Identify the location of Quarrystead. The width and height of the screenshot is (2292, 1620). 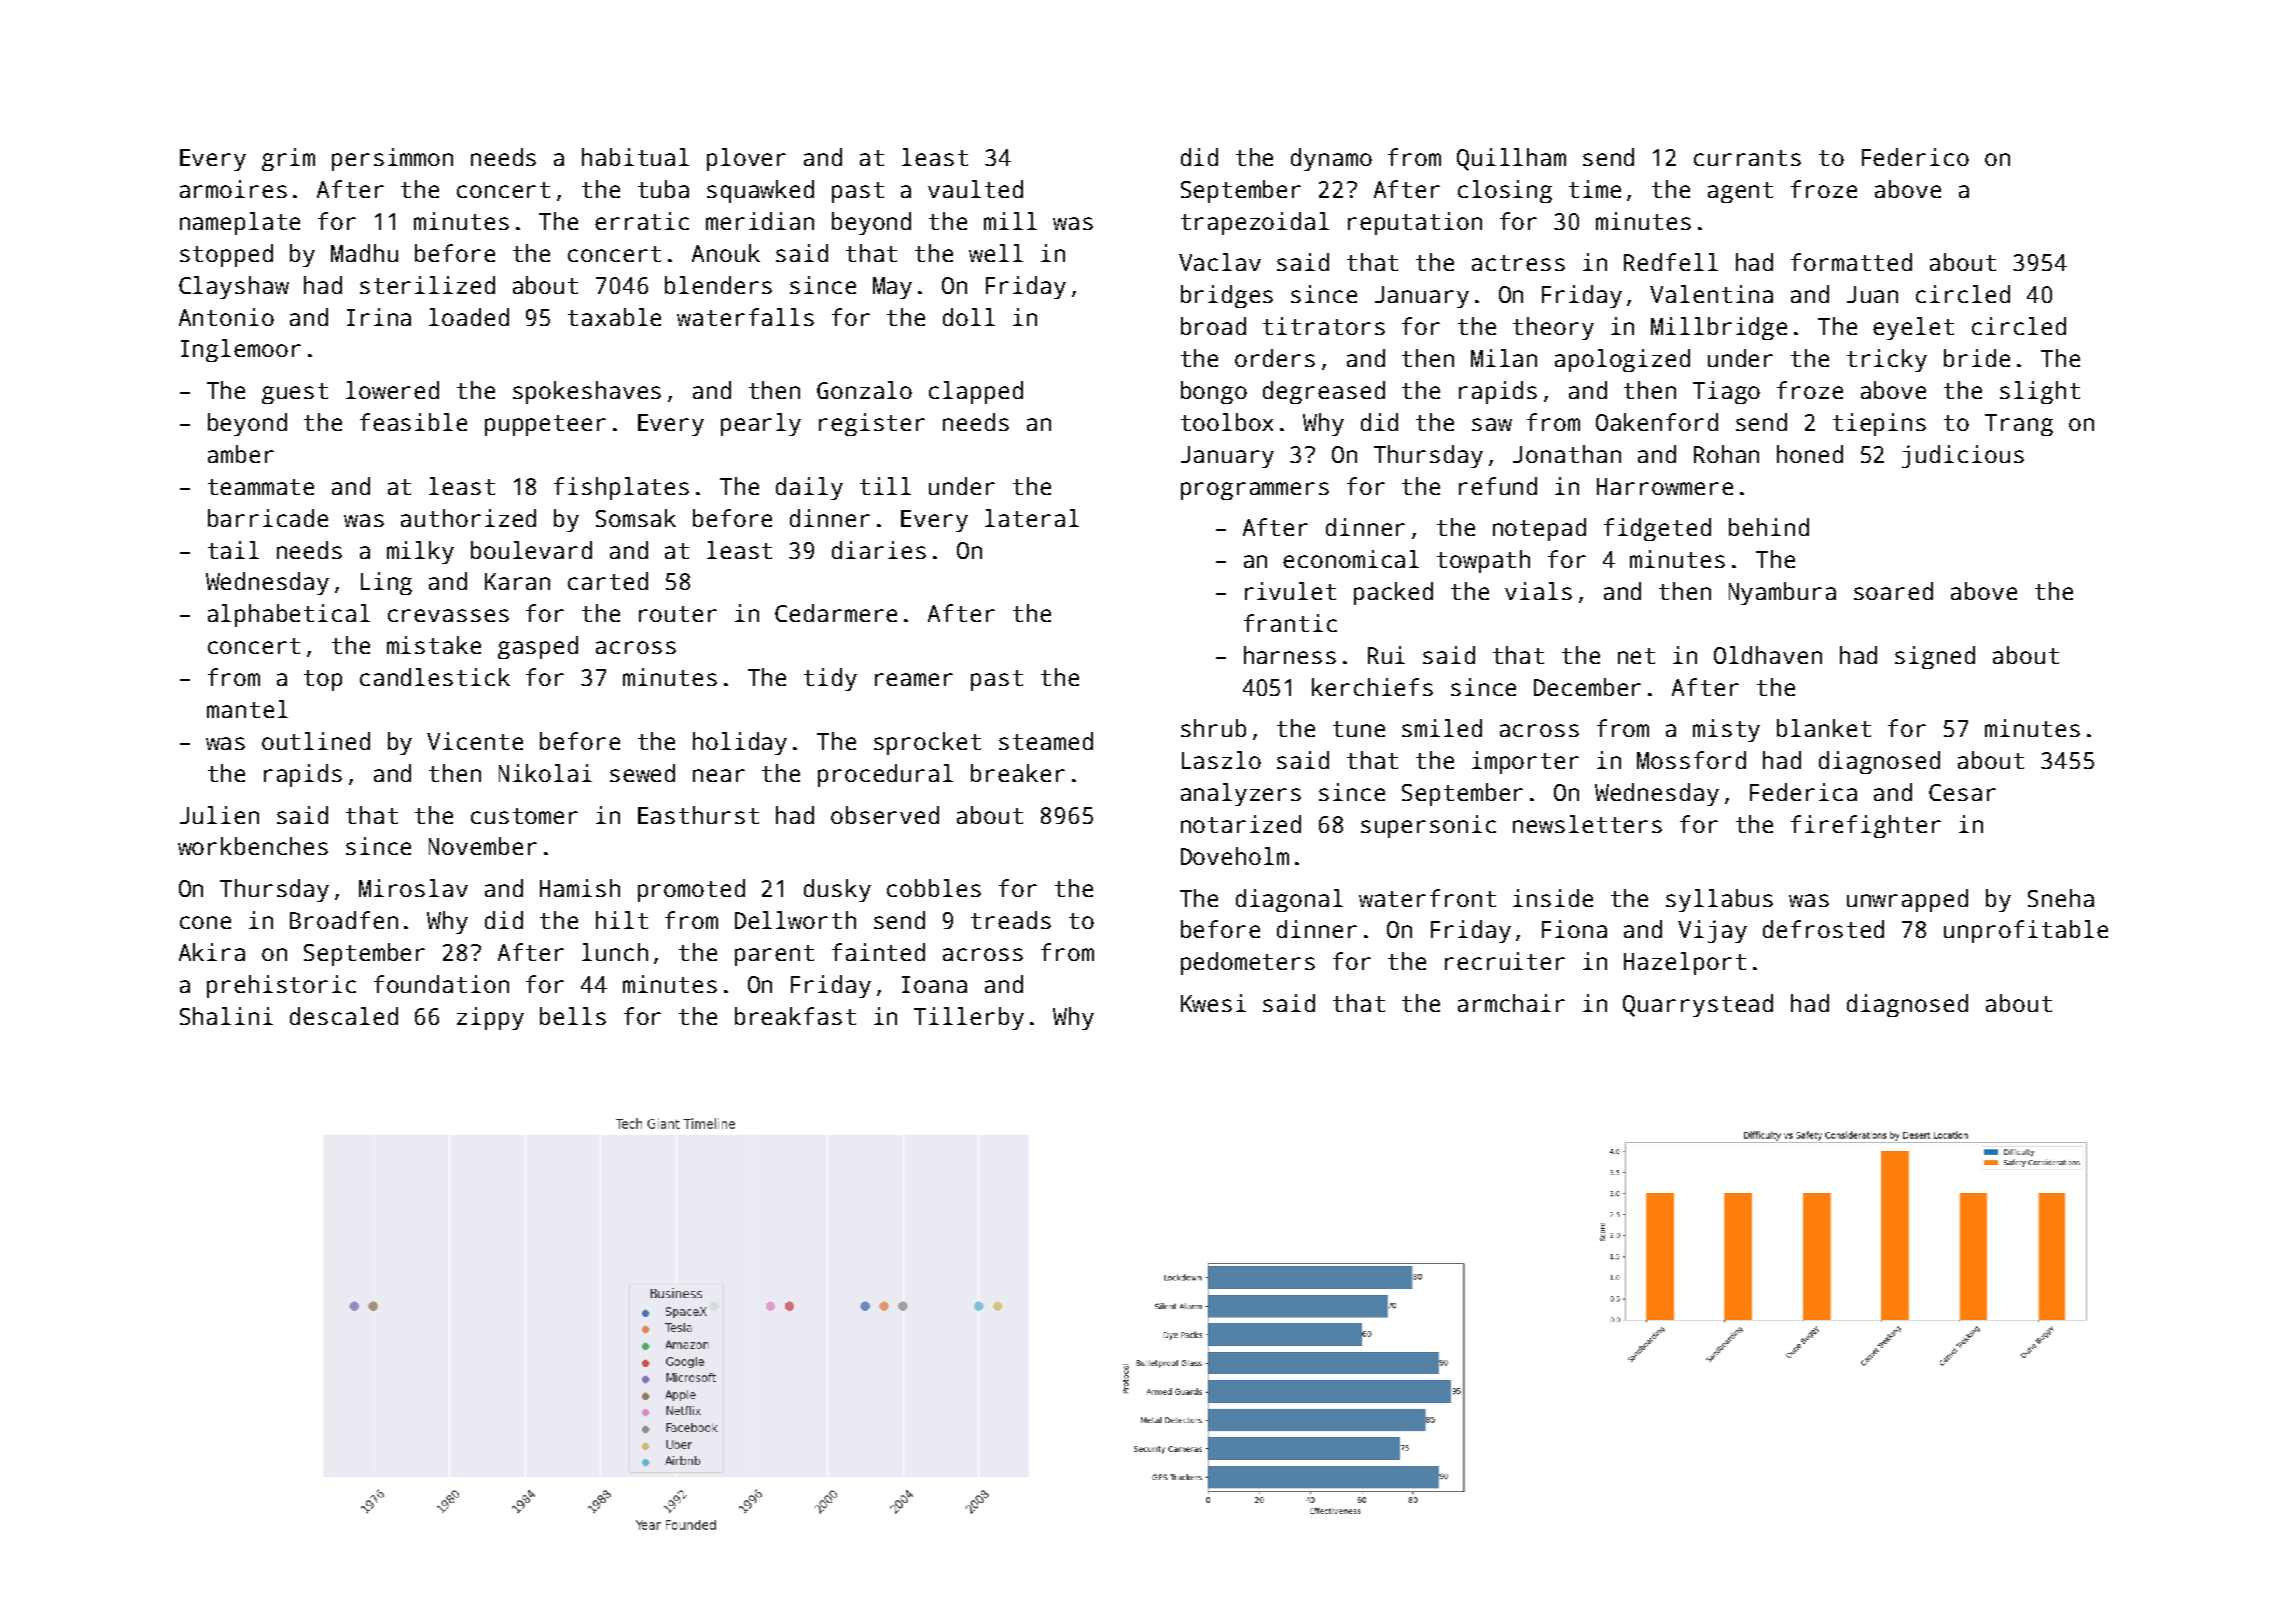
(1698, 1005).
